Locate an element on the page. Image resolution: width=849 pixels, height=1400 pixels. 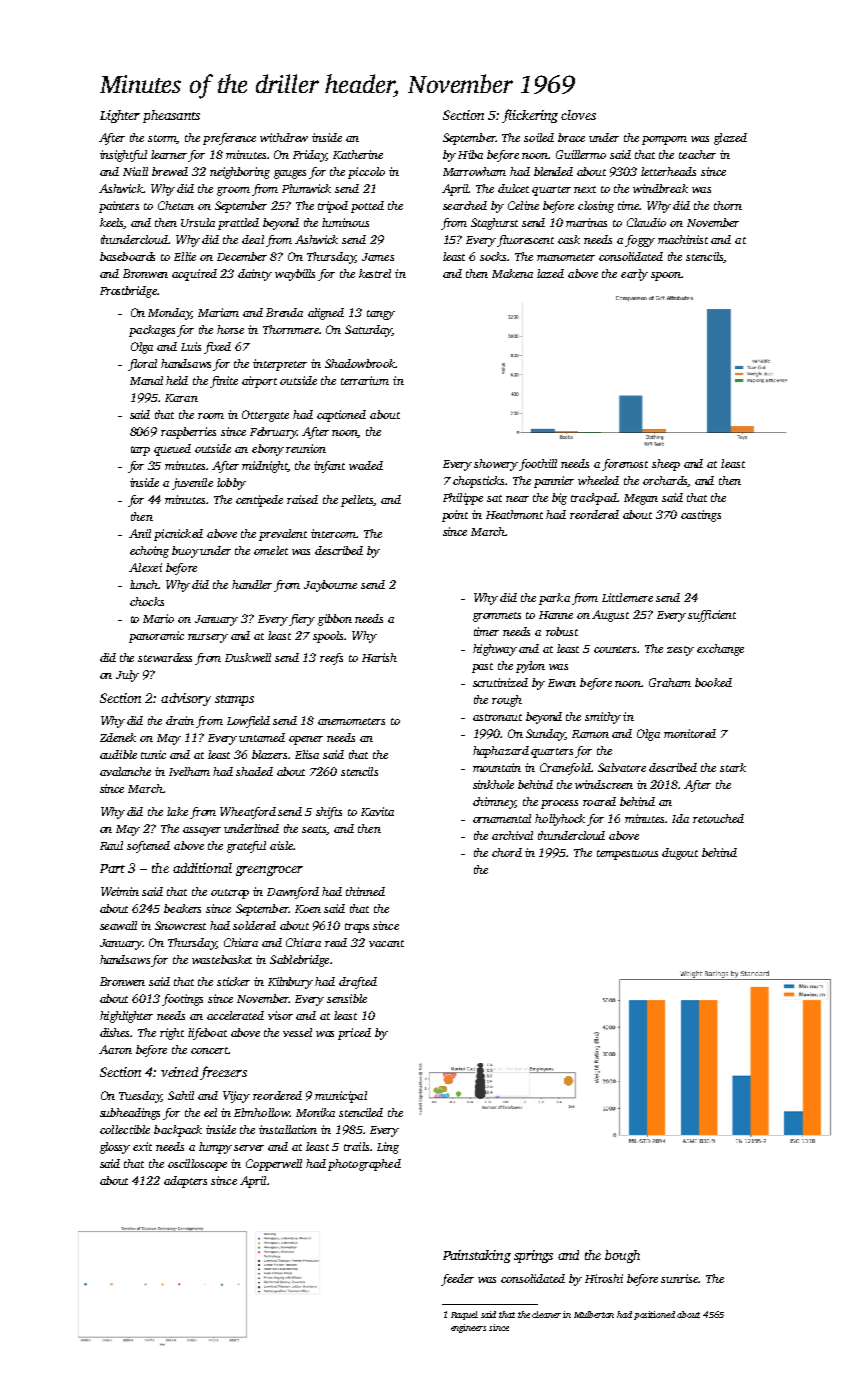
dugout is located at coordinates (680, 854).
